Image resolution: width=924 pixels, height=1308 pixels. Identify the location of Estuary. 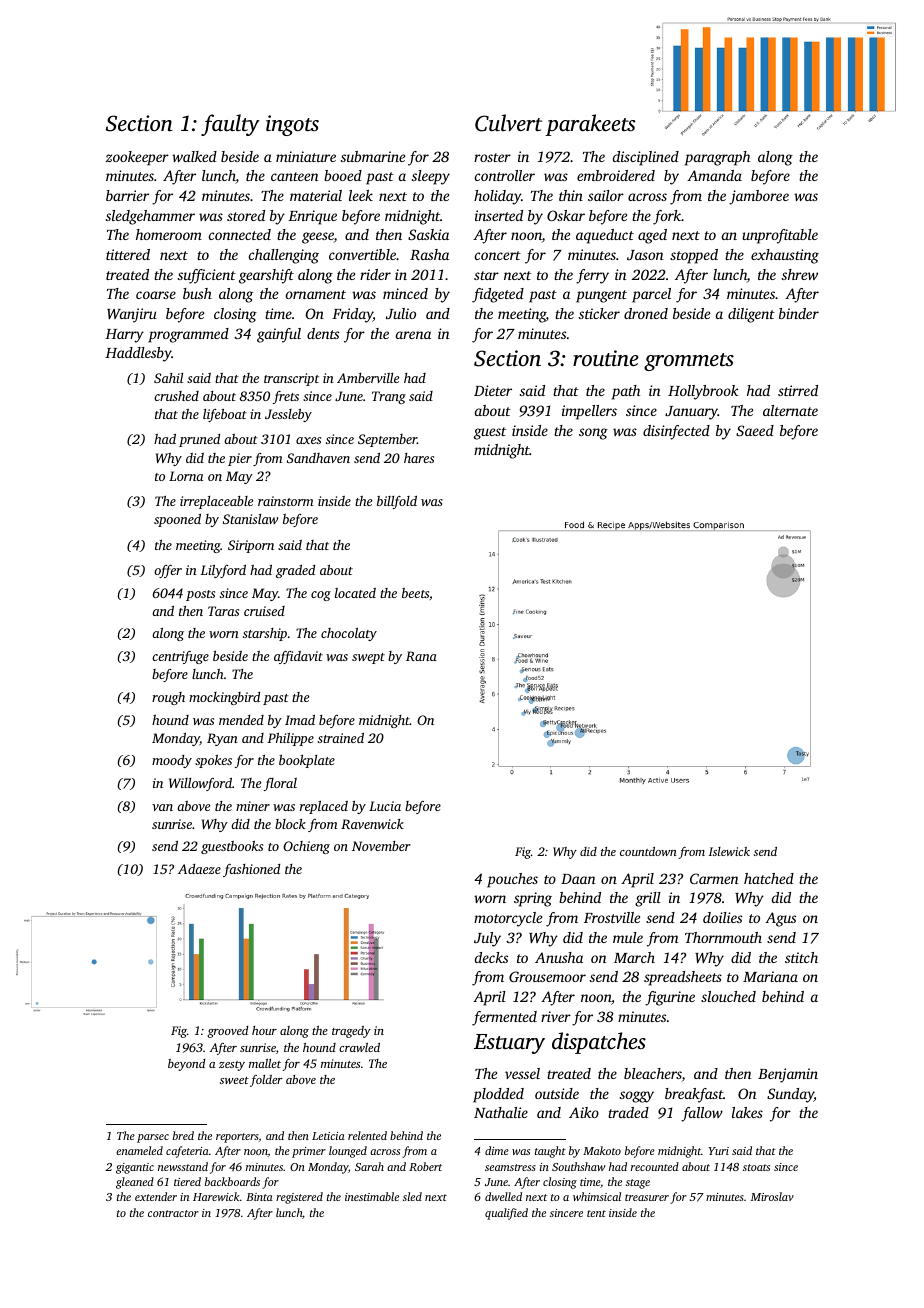
(509, 1044).
